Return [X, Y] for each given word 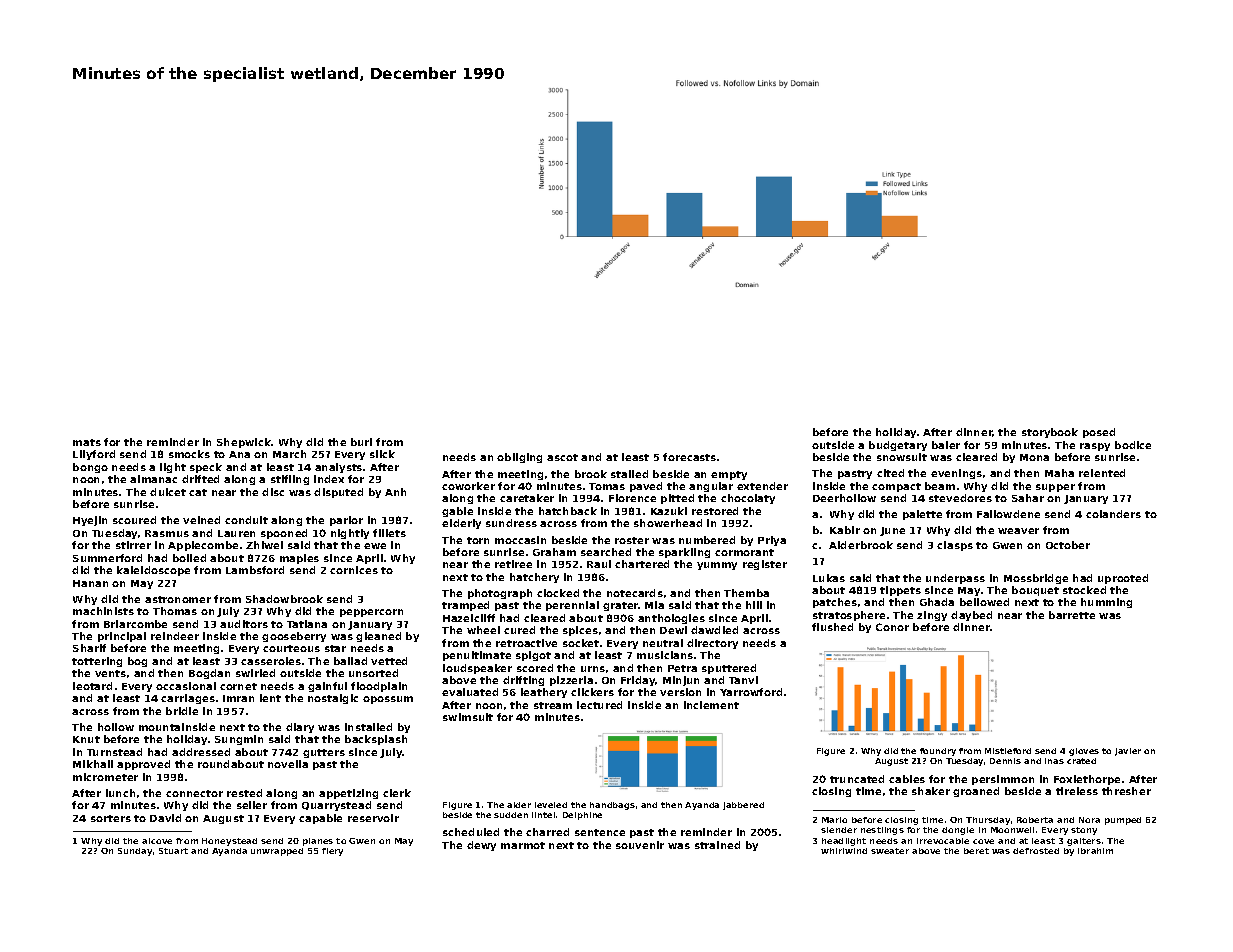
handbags [612, 806]
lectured [599, 705]
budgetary [898, 446]
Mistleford [1008, 751]
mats [87, 442]
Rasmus [167, 533]
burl [361, 442]
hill [754, 605]
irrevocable [943, 841]
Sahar [1028, 498]
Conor [892, 627]
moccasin [520, 540]
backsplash [376, 740]
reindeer [175, 636]
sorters [111, 818]
